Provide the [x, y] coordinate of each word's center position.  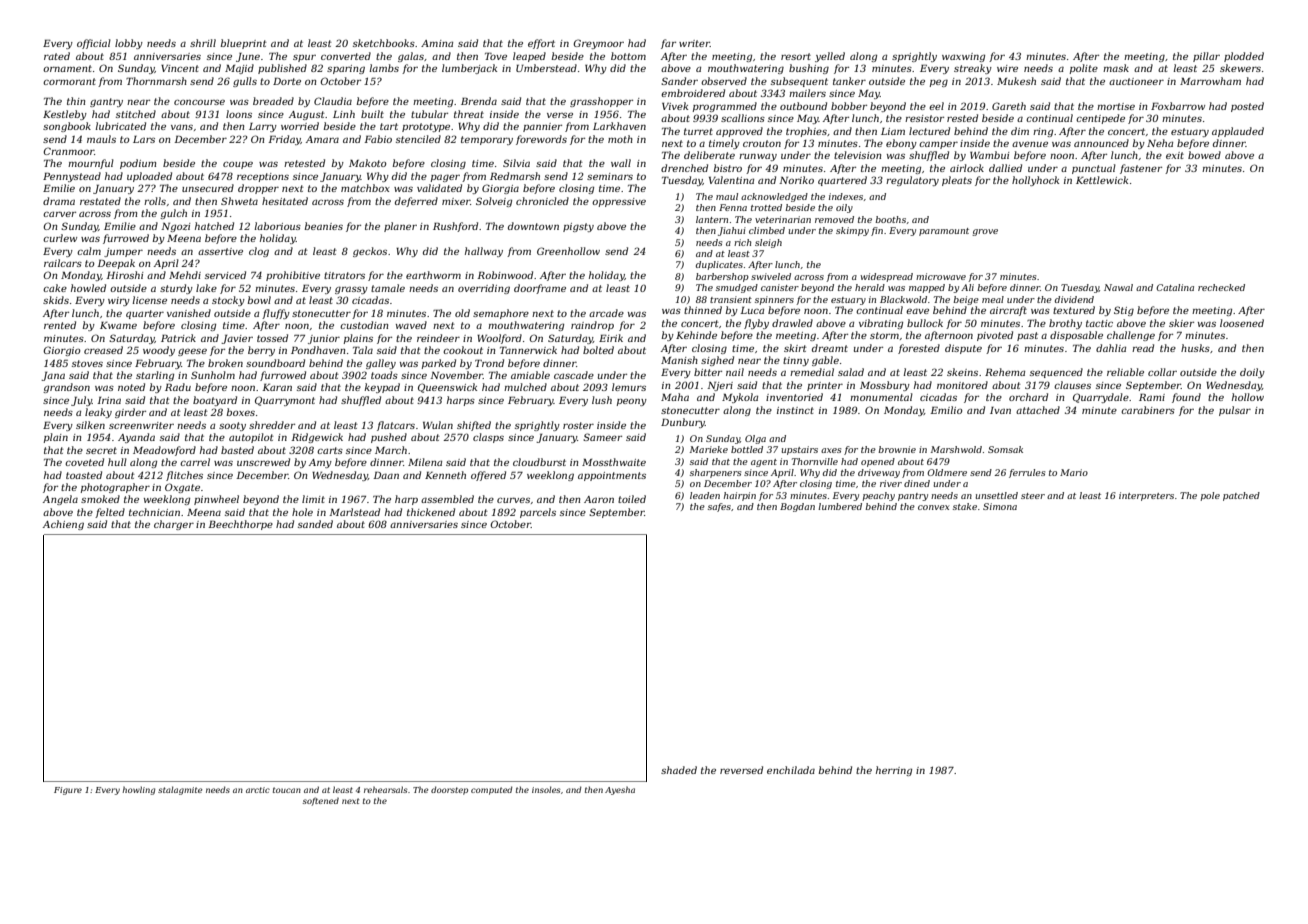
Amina [437, 43]
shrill [203, 43]
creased [103, 350]
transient [731, 299]
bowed [1204, 155]
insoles [546, 789]
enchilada [791, 770]
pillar [1206, 57]
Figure [68, 791]
